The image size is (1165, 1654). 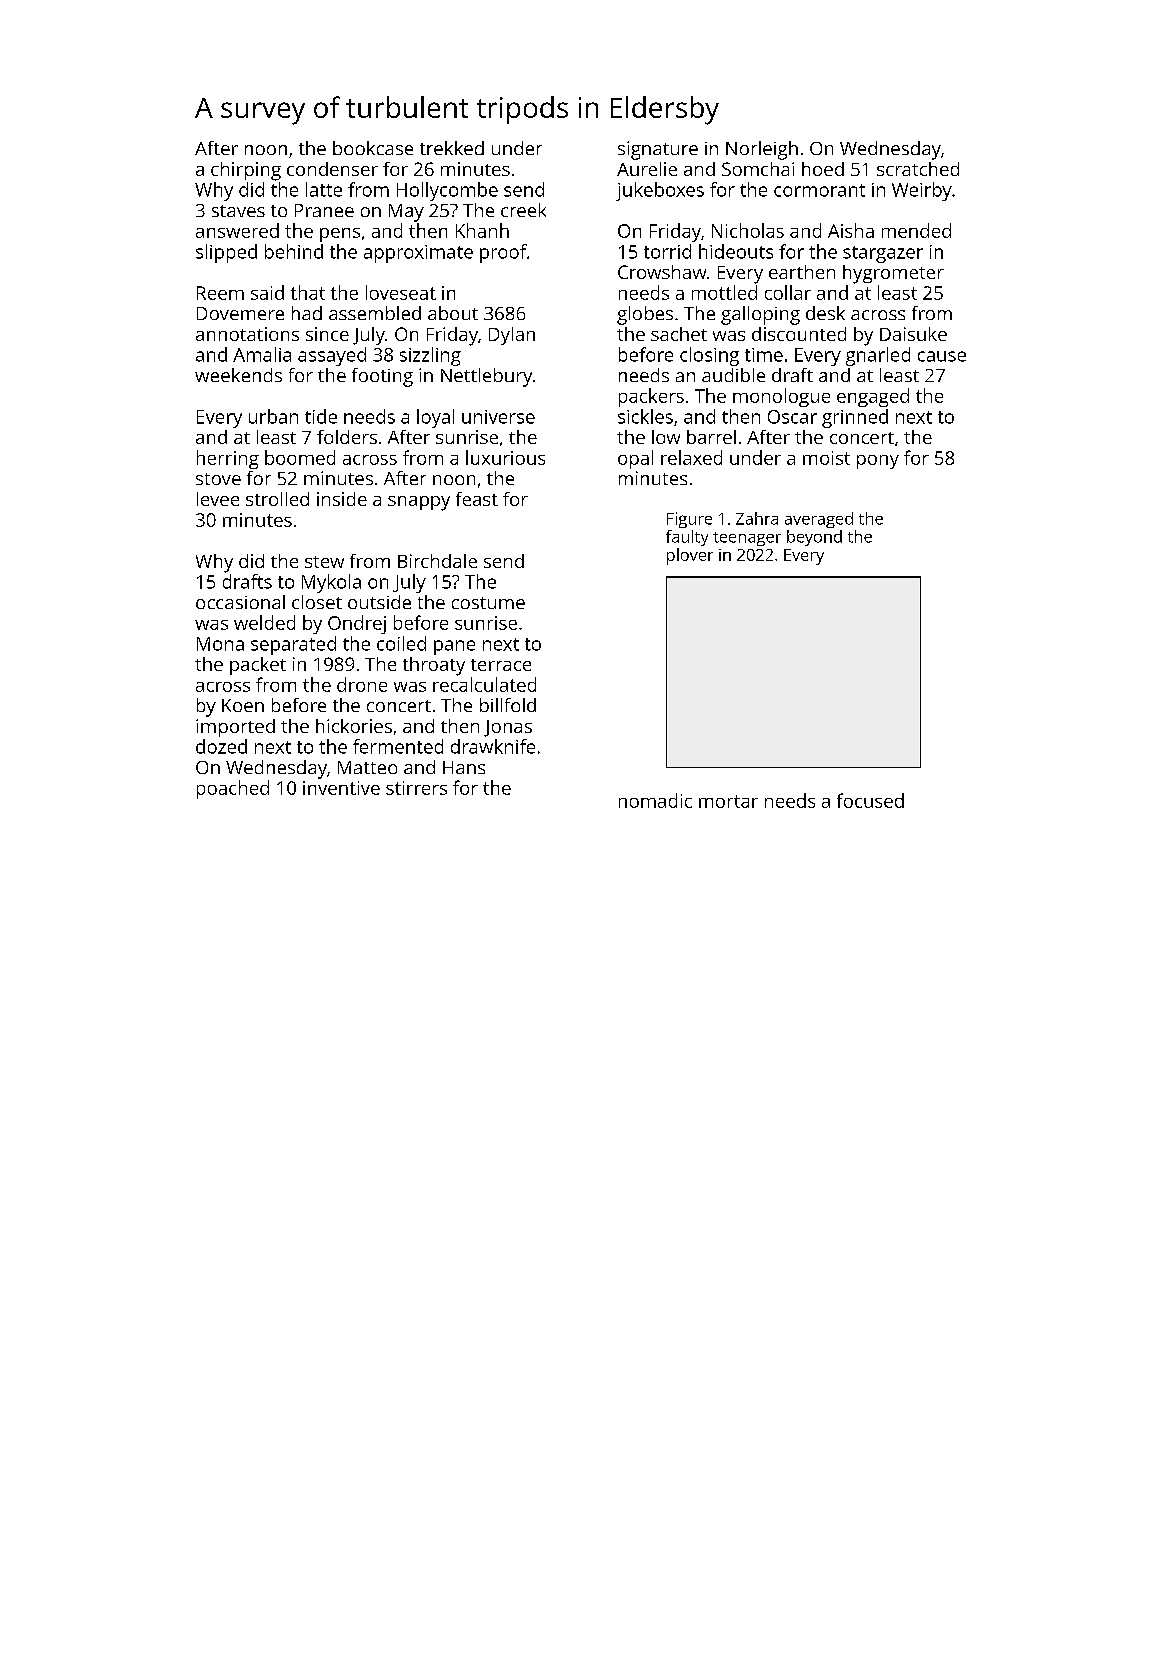 I want to click on occasional, so click(x=240, y=602).
